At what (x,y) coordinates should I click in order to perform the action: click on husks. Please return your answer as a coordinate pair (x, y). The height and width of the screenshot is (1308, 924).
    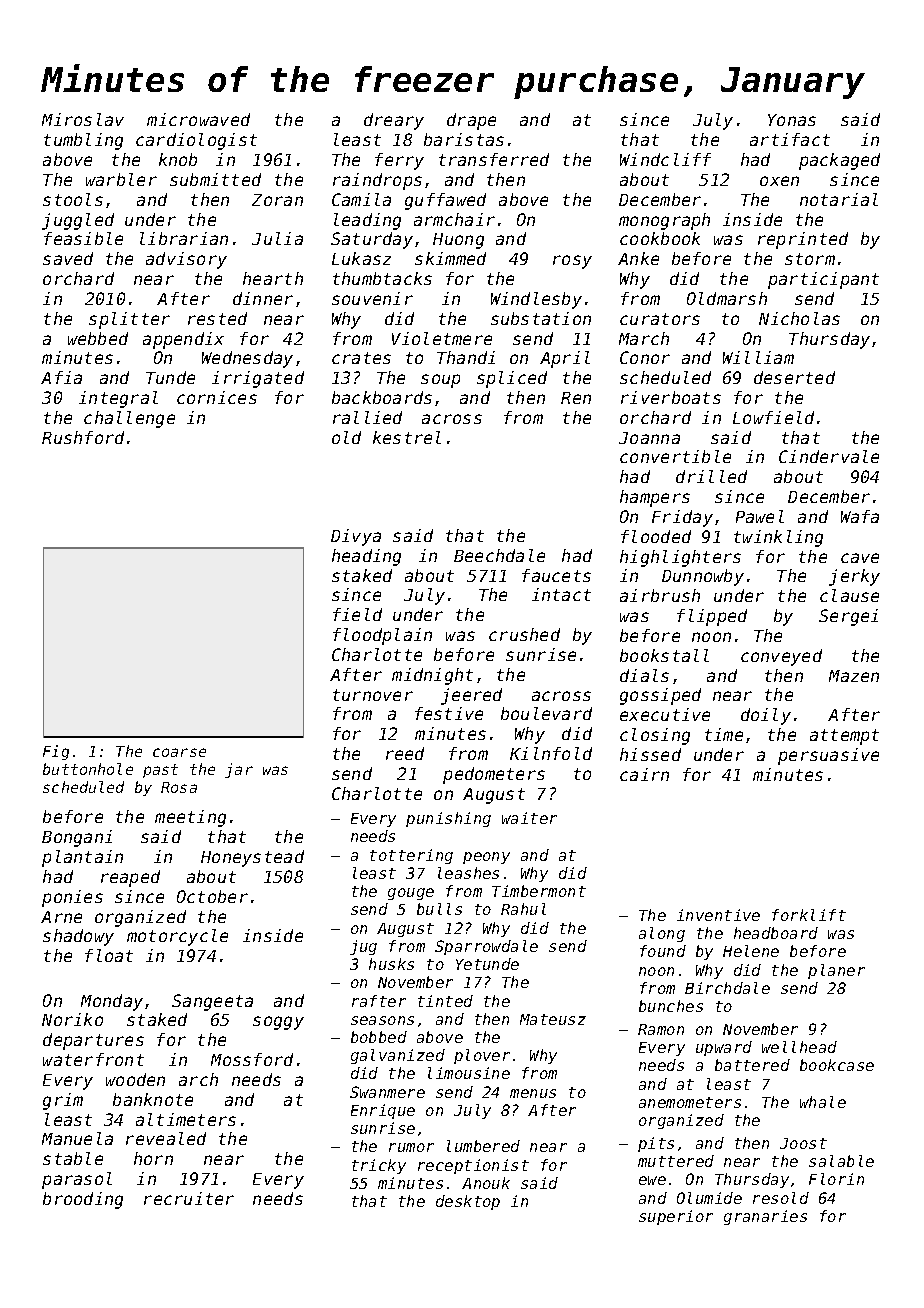
    Looking at the image, I should click on (391, 964).
